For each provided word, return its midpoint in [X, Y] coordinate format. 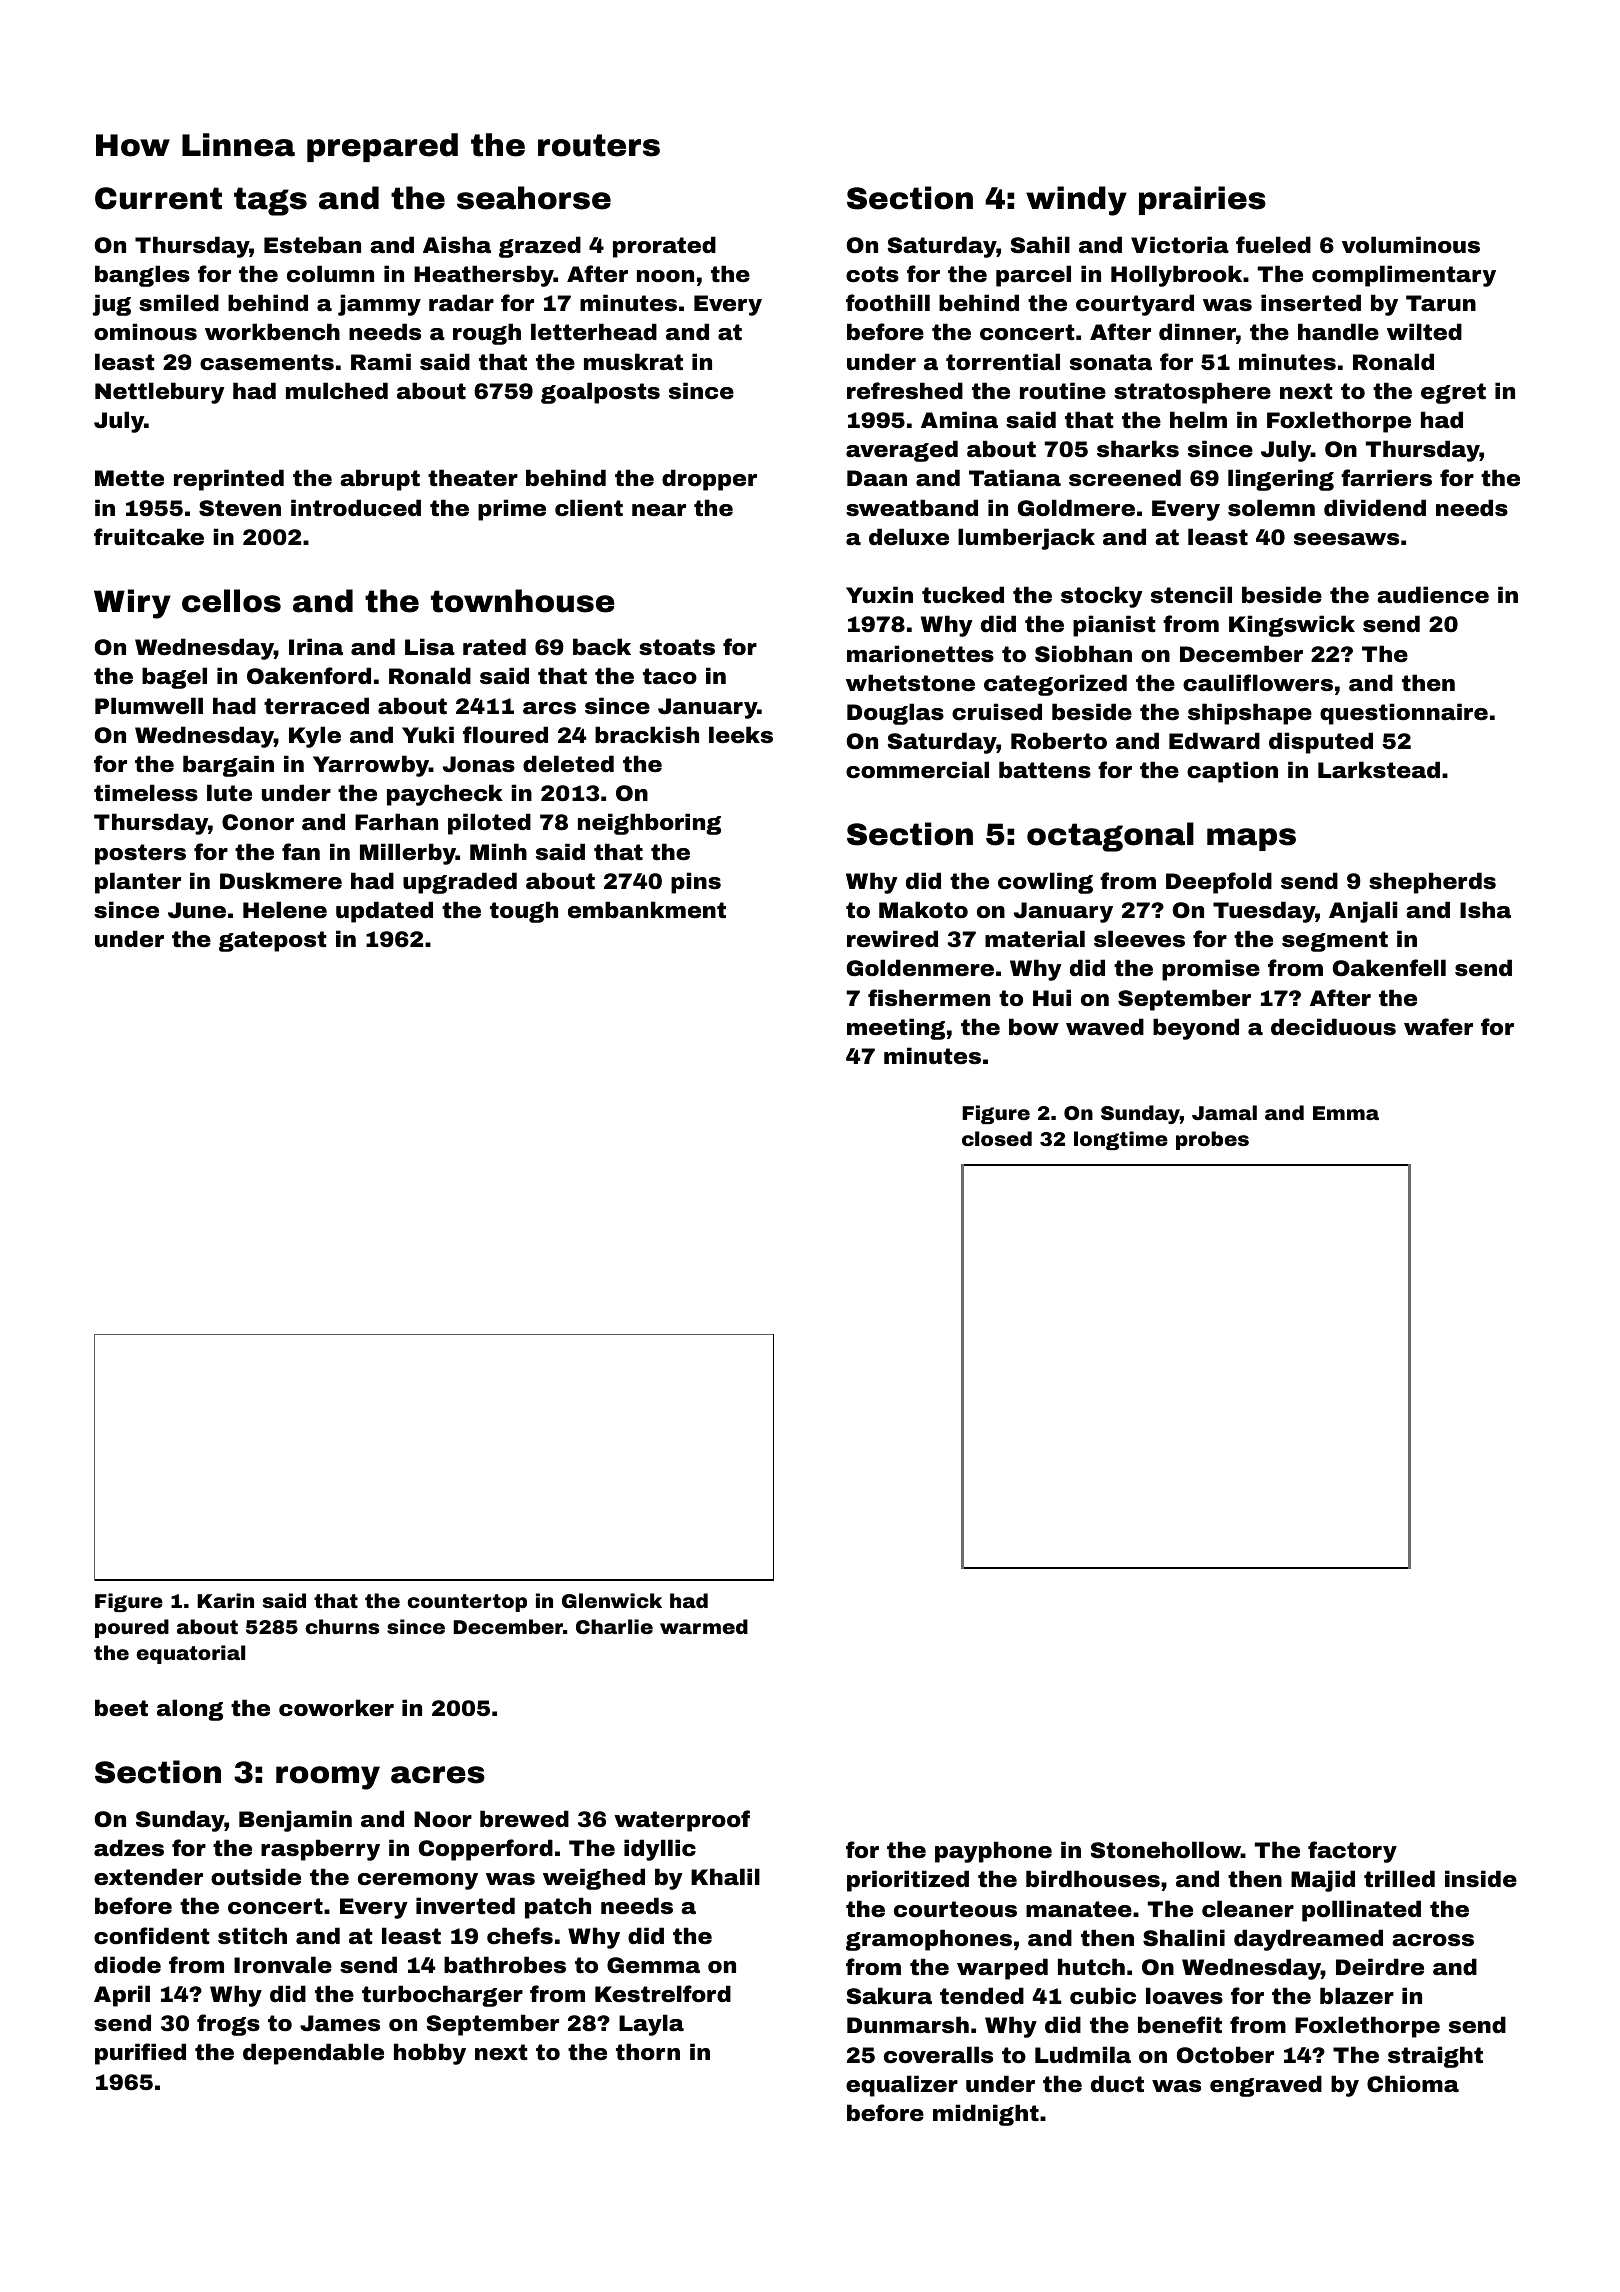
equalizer [902, 2086]
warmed [704, 1626]
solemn [1271, 508]
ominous [145, 332]
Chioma [1413, 2084]
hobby [430, 2054]
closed [997, 1138]
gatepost [273, 941]
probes [1212, 1140]
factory [1352, 1852]
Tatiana [1015, 478]
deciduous [1333, 1027]
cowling [1045, 883]
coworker [336, 1708]
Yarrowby [371, 766]
